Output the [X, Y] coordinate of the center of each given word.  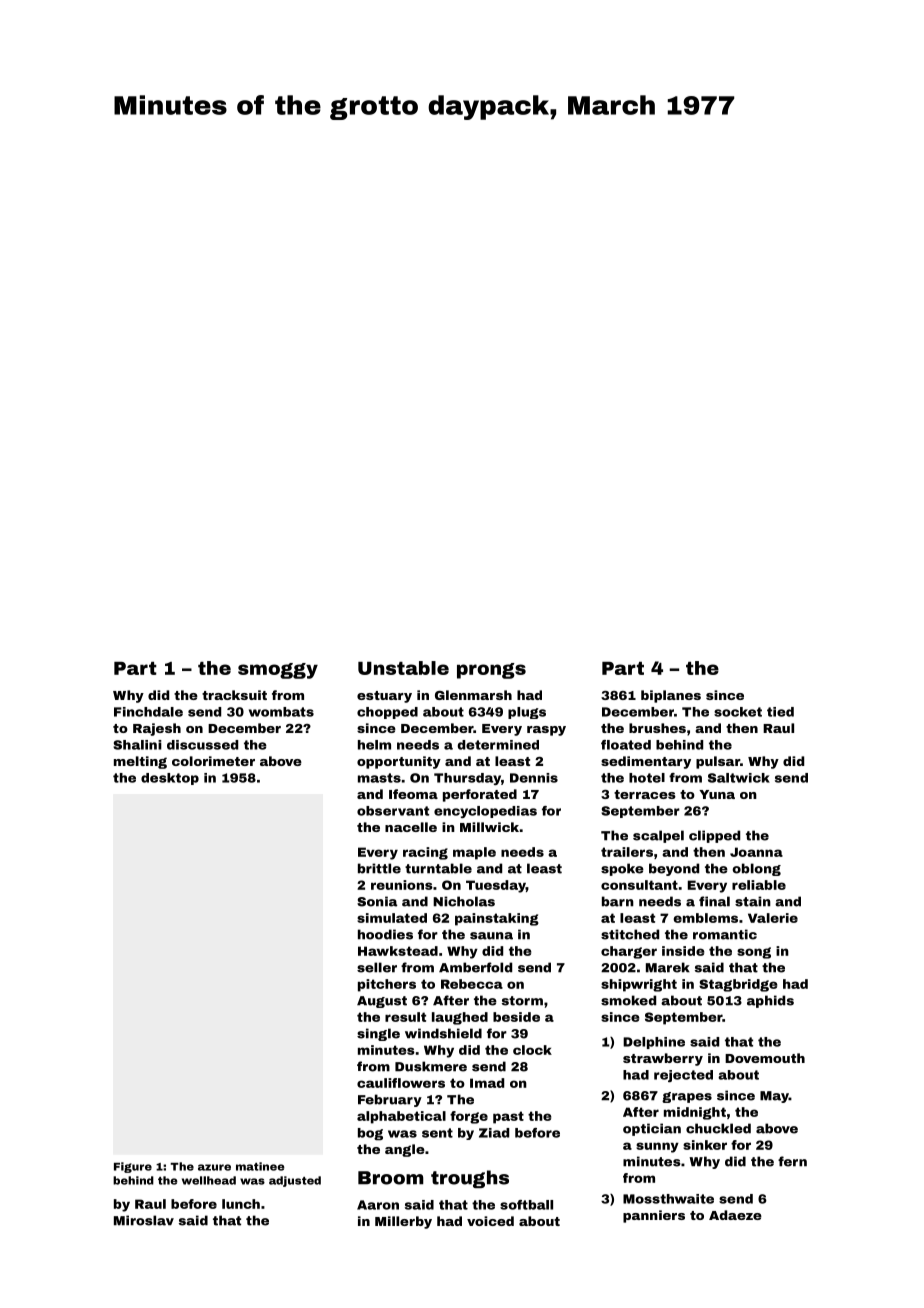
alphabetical [401, 1117]
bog [370, 1134]
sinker [705, 1145]
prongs [491, 671]
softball [526, 1205]
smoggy [278, 671]
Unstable [403, 668]
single [378, 1034]
